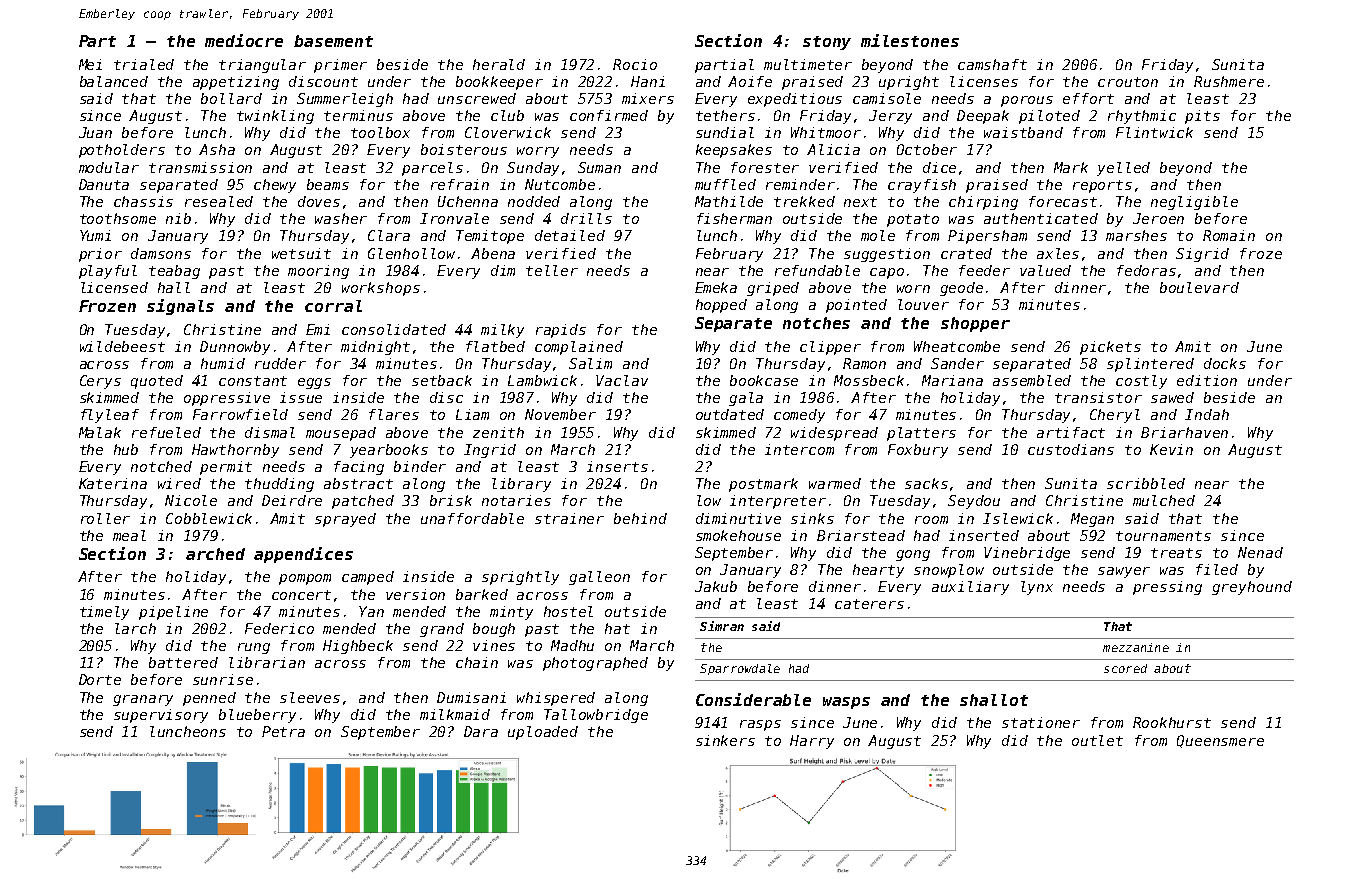 This image has height=887, width=1372. Describe the element at coordinates (235, 348) in the image. I see `Dunnowby` at that location.
